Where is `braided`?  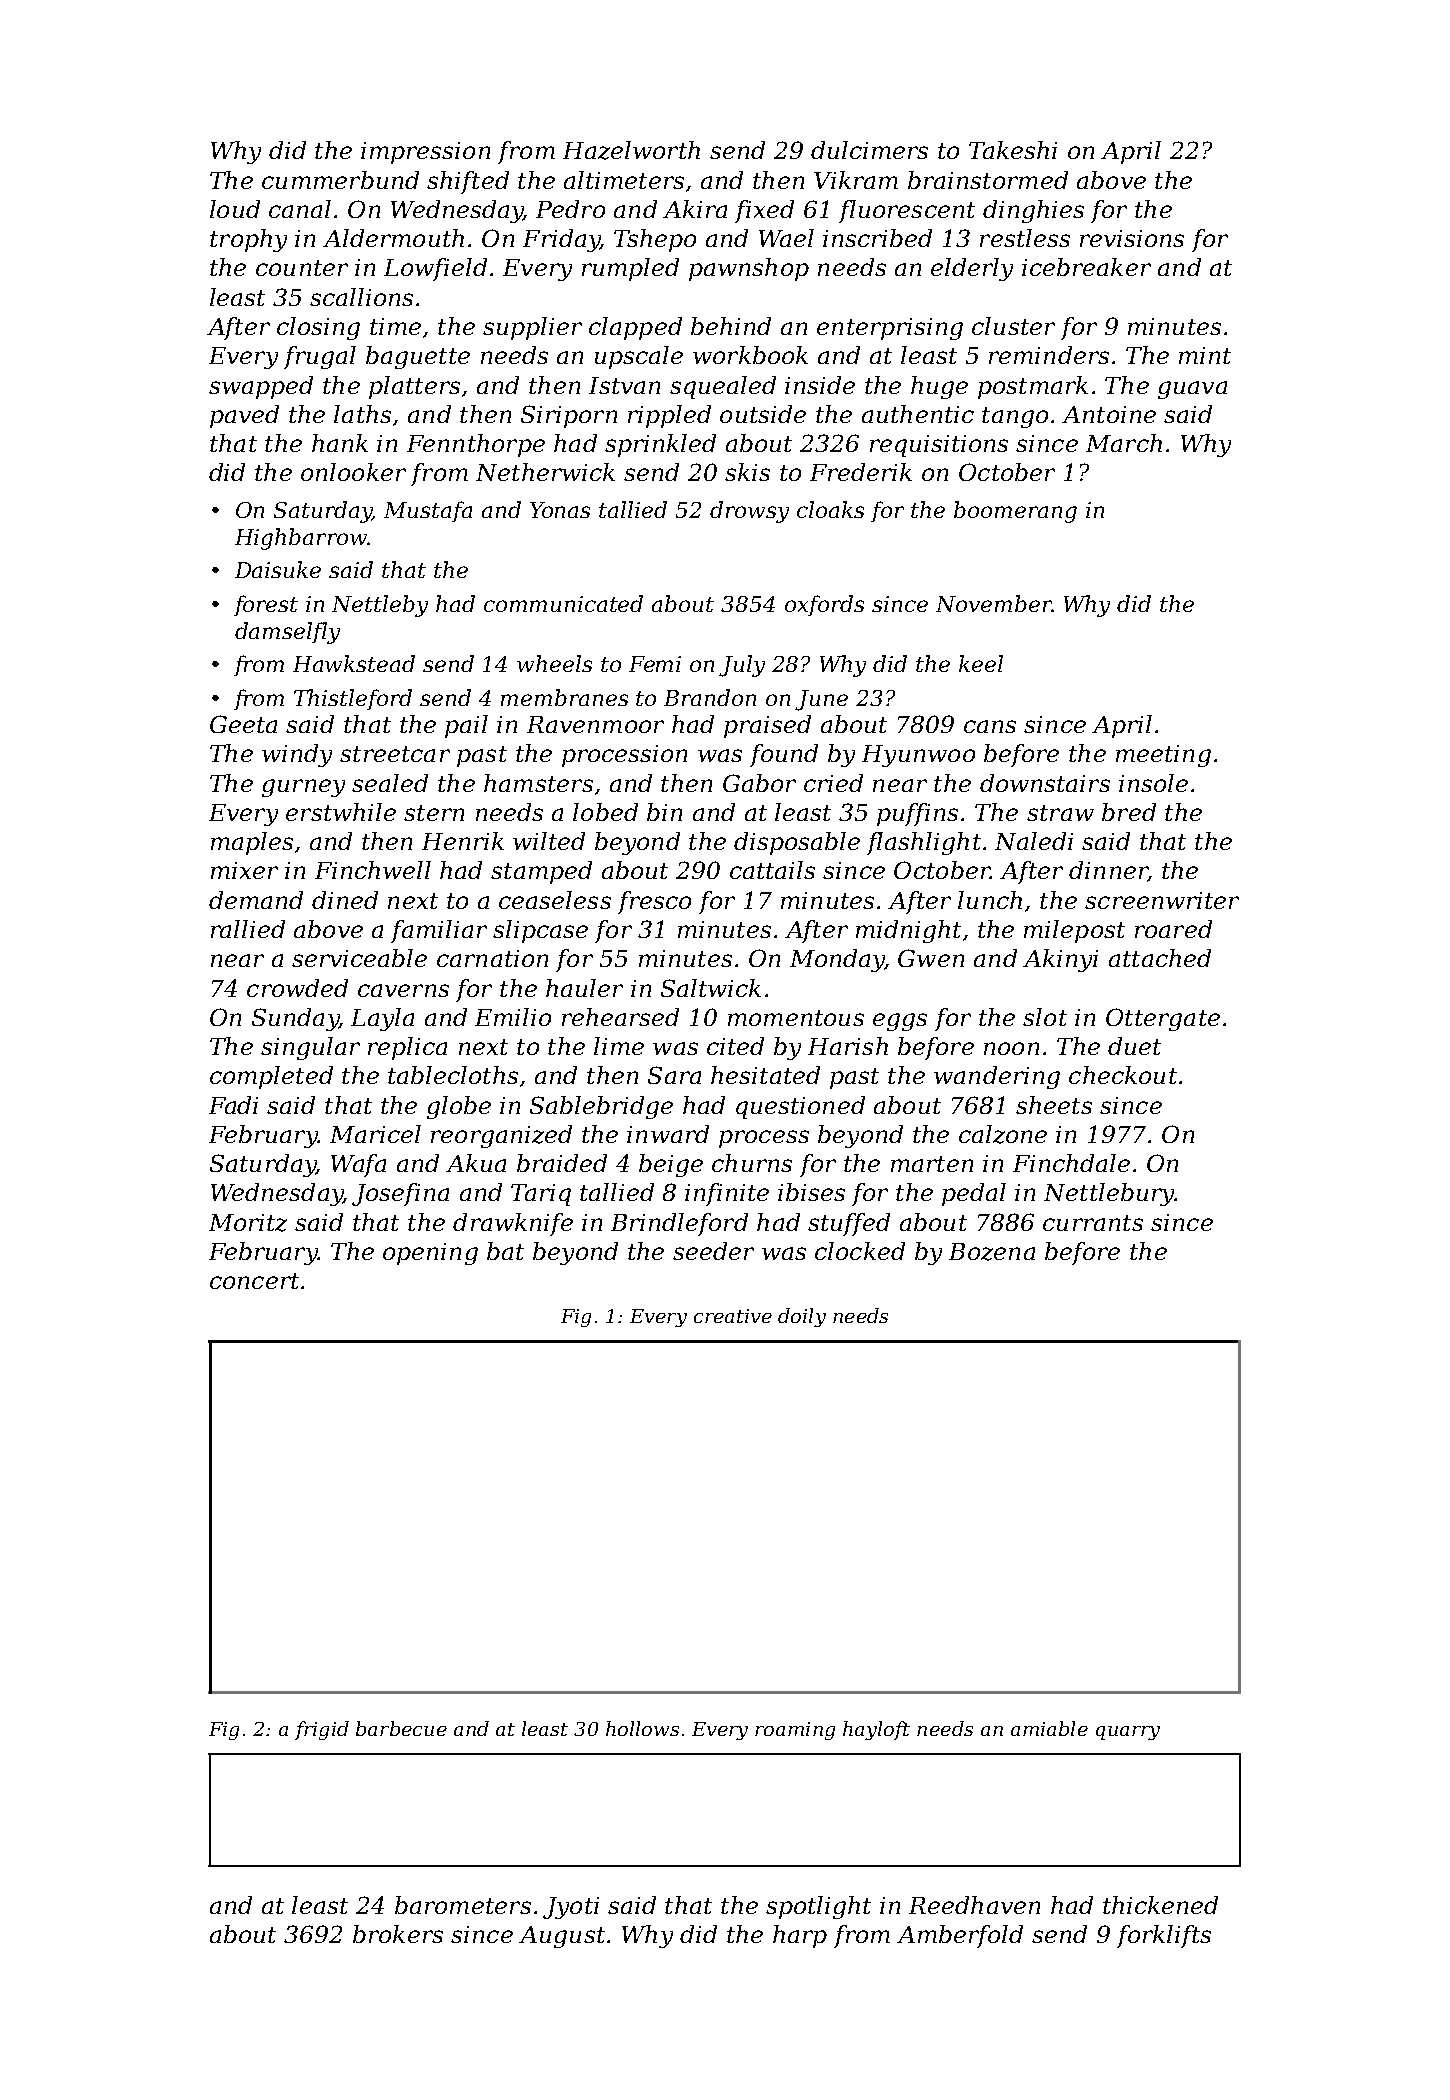 braided is located at coordinates (562, 1163).
